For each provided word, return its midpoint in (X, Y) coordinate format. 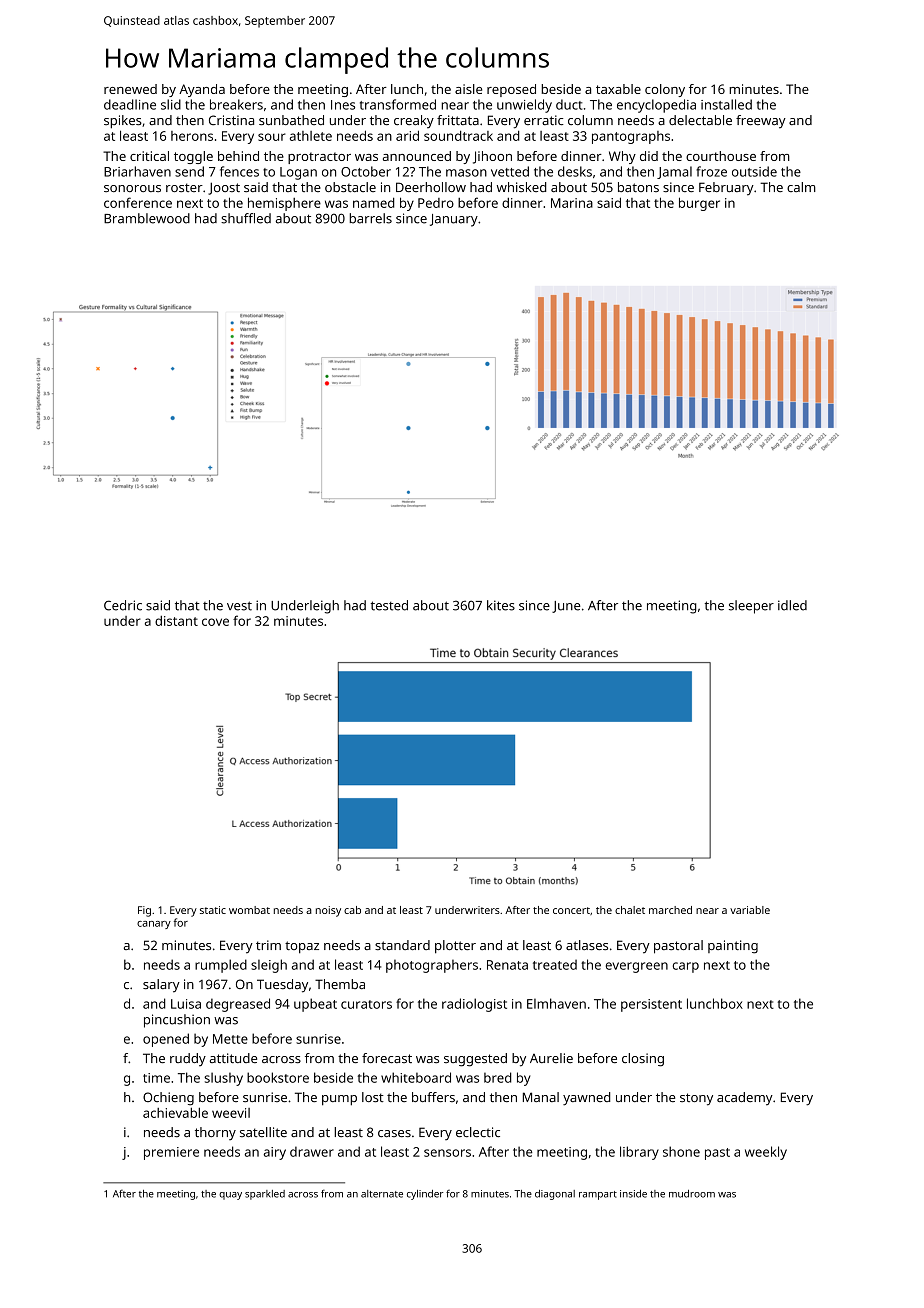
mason (466, 173)
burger (699, 204)
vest (239, 606)
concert (571, 910)
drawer (312, 1151)
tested (389, 605)
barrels (370, 218)
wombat (249, 910)
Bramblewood (147, 218)
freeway (761, 122)
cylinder (425, 1195)
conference (138, 202)
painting (733, 947)
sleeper (751, 607)
